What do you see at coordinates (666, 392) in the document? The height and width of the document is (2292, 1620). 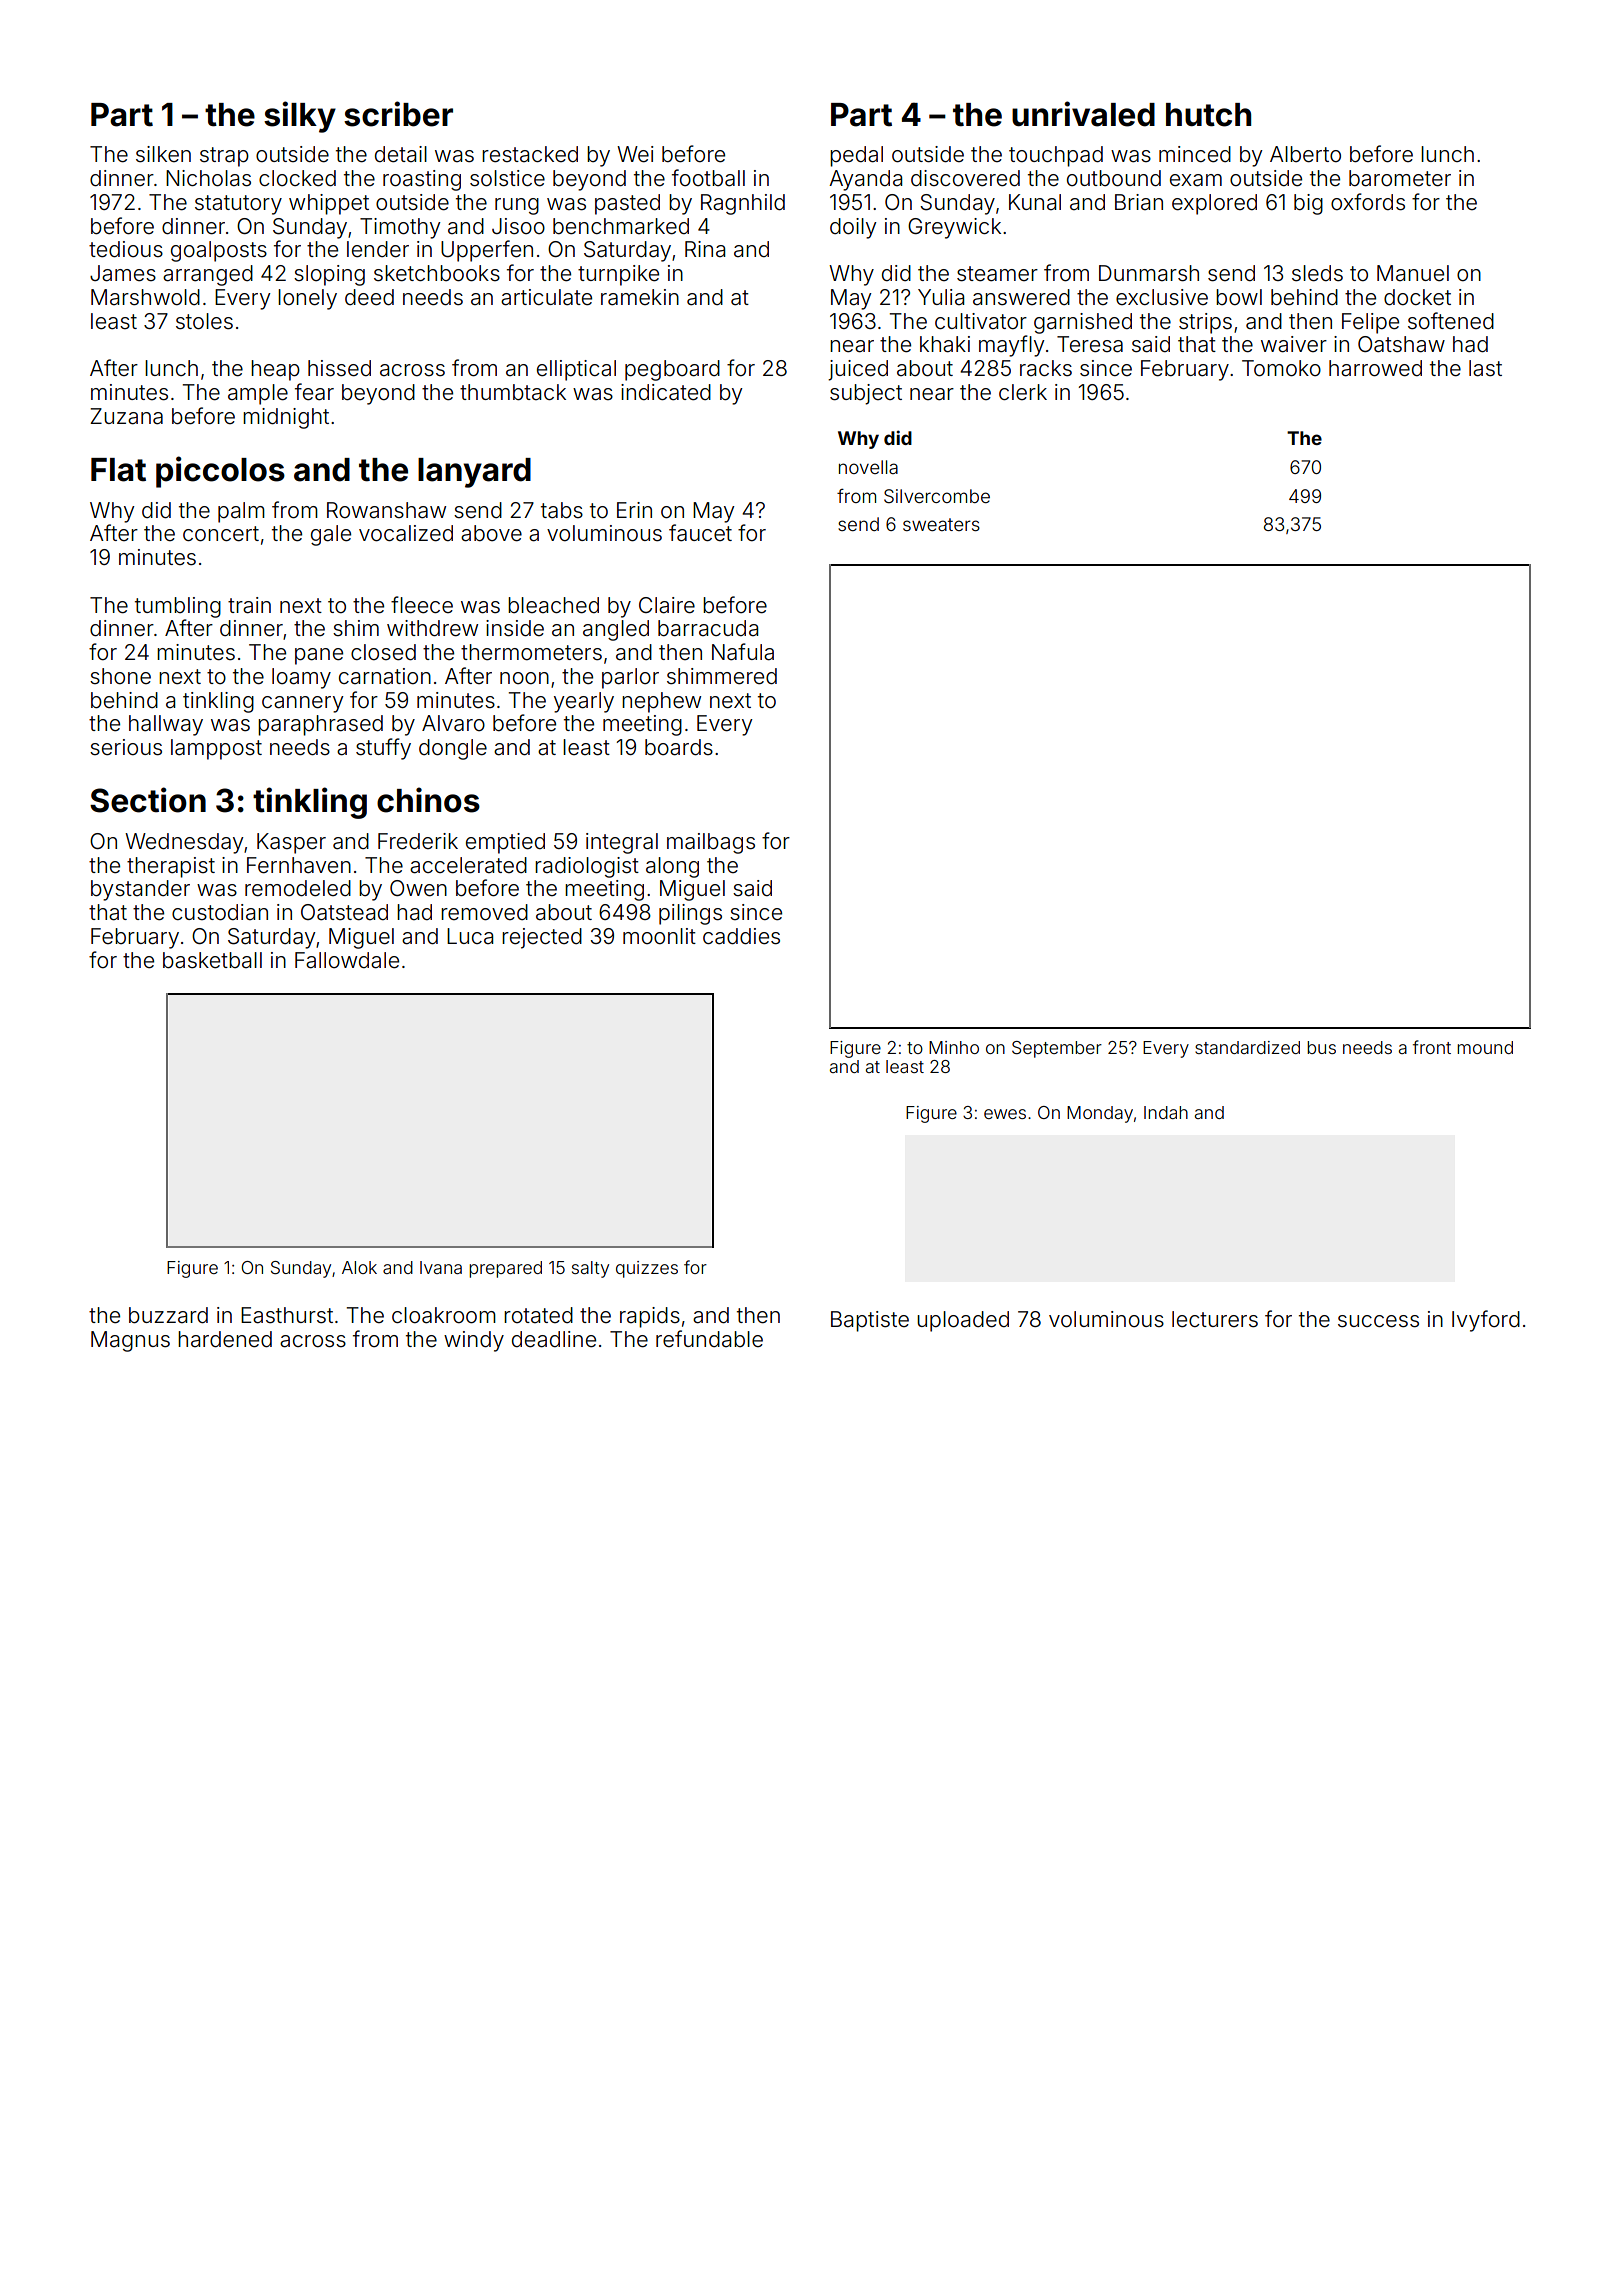 I see `indicated` at bounding box center [666, 392].
